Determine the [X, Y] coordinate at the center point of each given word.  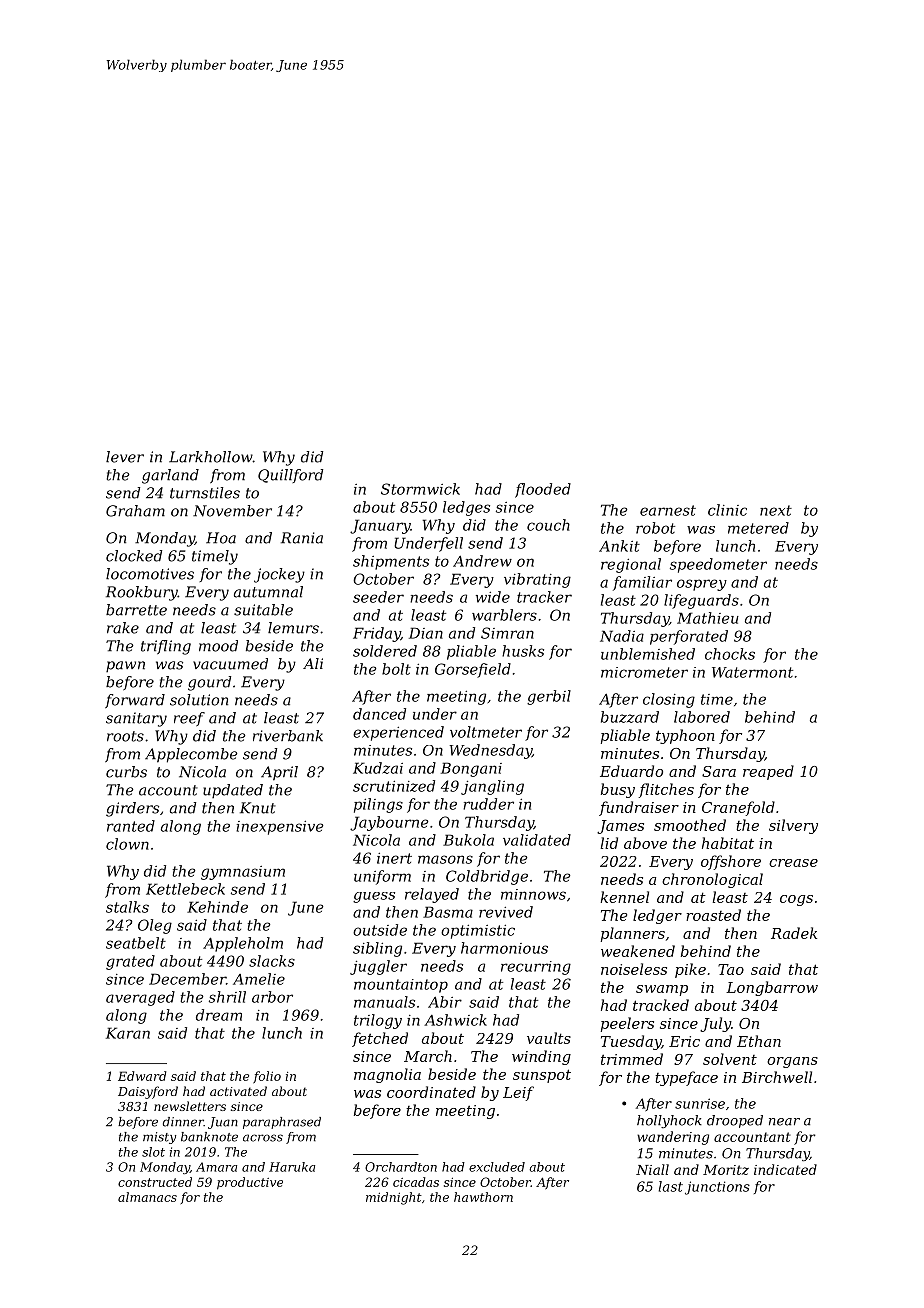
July [715, 1024]
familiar [642, 583]
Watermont [752, 672]
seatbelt [136, 943]
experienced [398, 733]
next [776, 510]
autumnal [268, 592]
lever [125, 457]
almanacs [147, 1197]
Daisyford [148, 1092]
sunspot [542, 1076]
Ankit [619, 546]
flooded [543, 490]
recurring [536, 968]
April [279, 773]
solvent [730, 1059]
